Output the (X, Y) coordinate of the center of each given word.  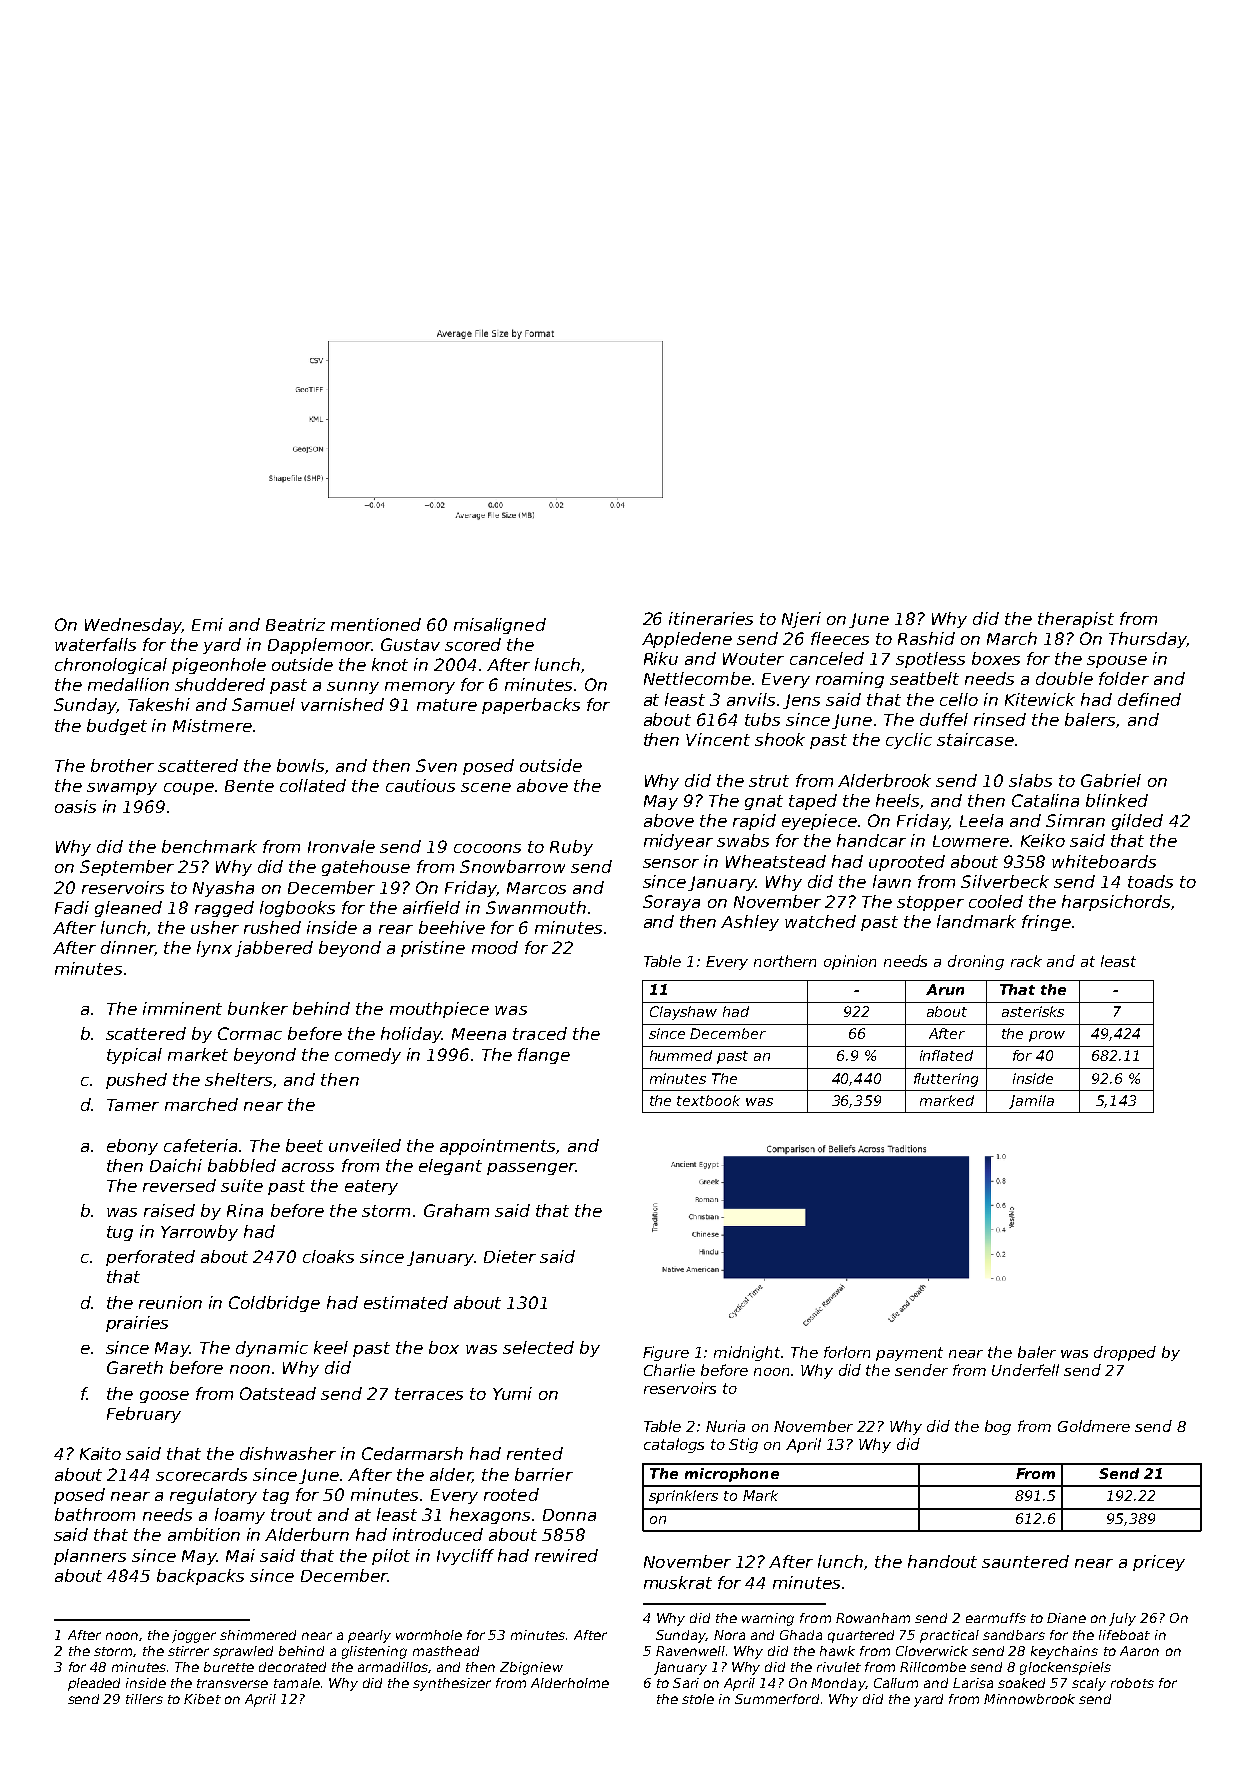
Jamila (1031, 1102)
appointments (497, 1147)
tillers (144, 1699)
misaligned (500, 626)
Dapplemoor (319, 646)
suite (242, 1185)
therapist (1076, 620)
